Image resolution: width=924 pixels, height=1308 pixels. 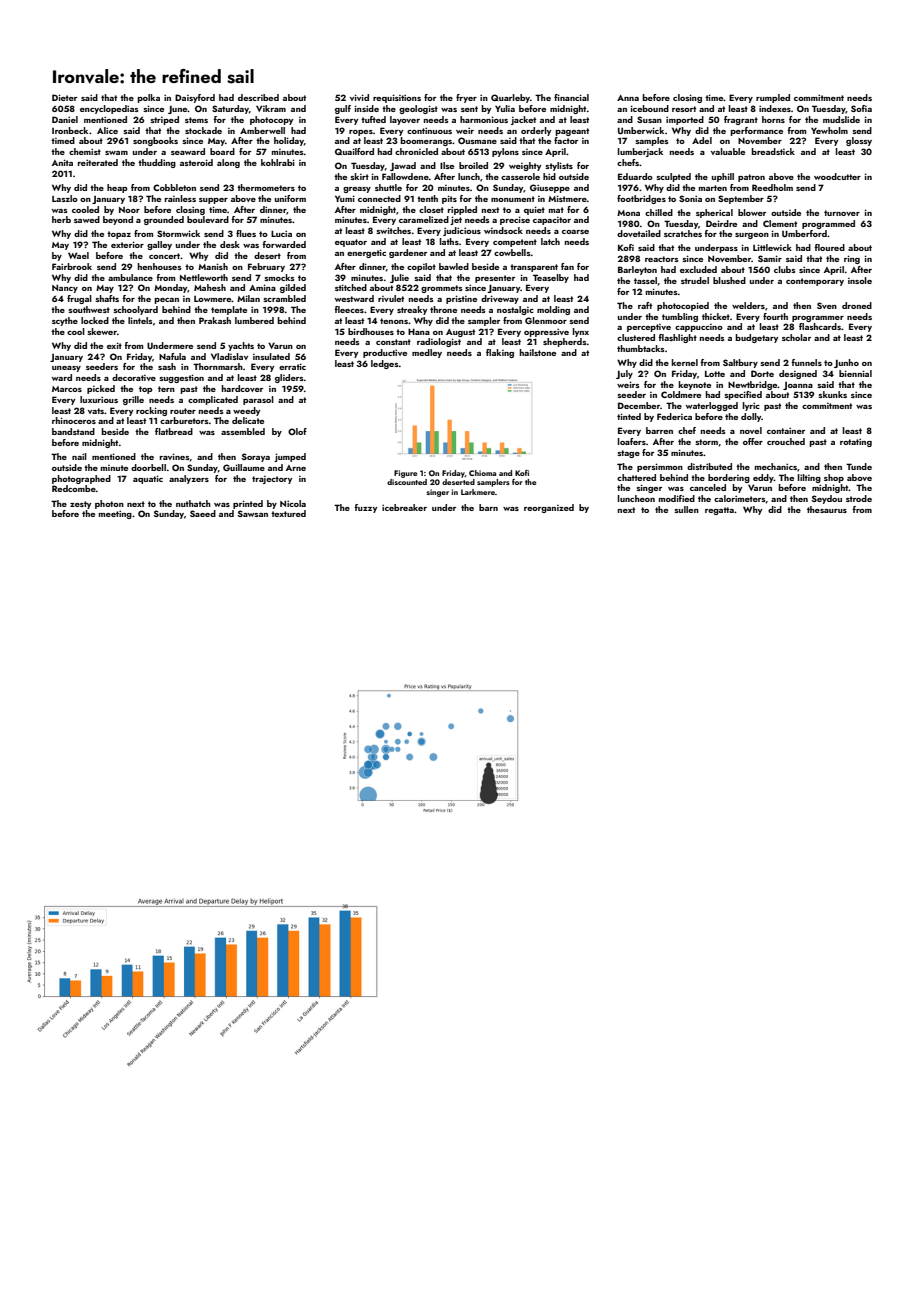 I want to click on funnels, so click(x=806, y=362).
